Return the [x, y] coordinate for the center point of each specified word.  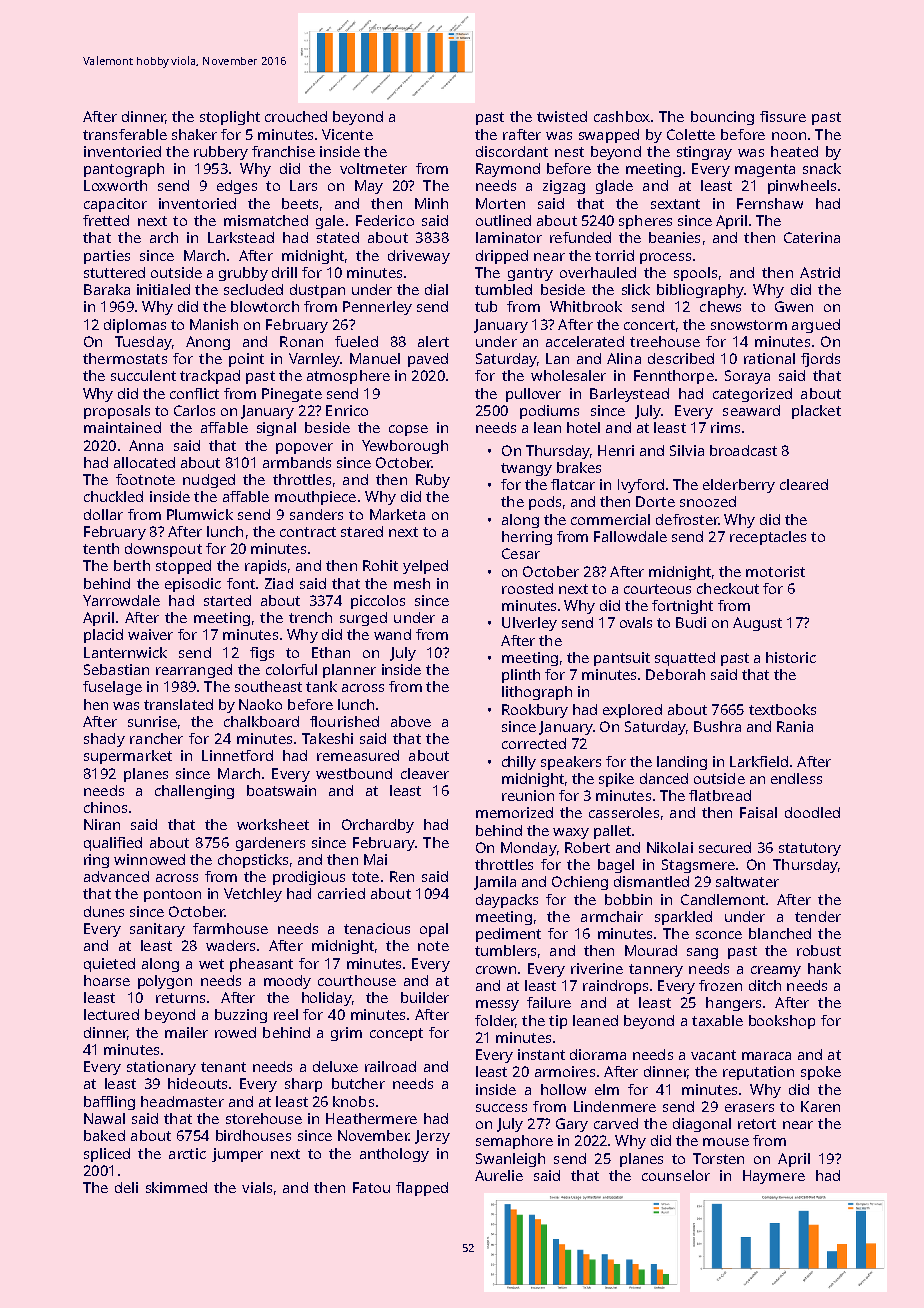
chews [720, 306]
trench [310, 617]
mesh [412, 583]
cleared [804, 484]
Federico [385, 220]
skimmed [176, 1187]
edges [237, 187]
